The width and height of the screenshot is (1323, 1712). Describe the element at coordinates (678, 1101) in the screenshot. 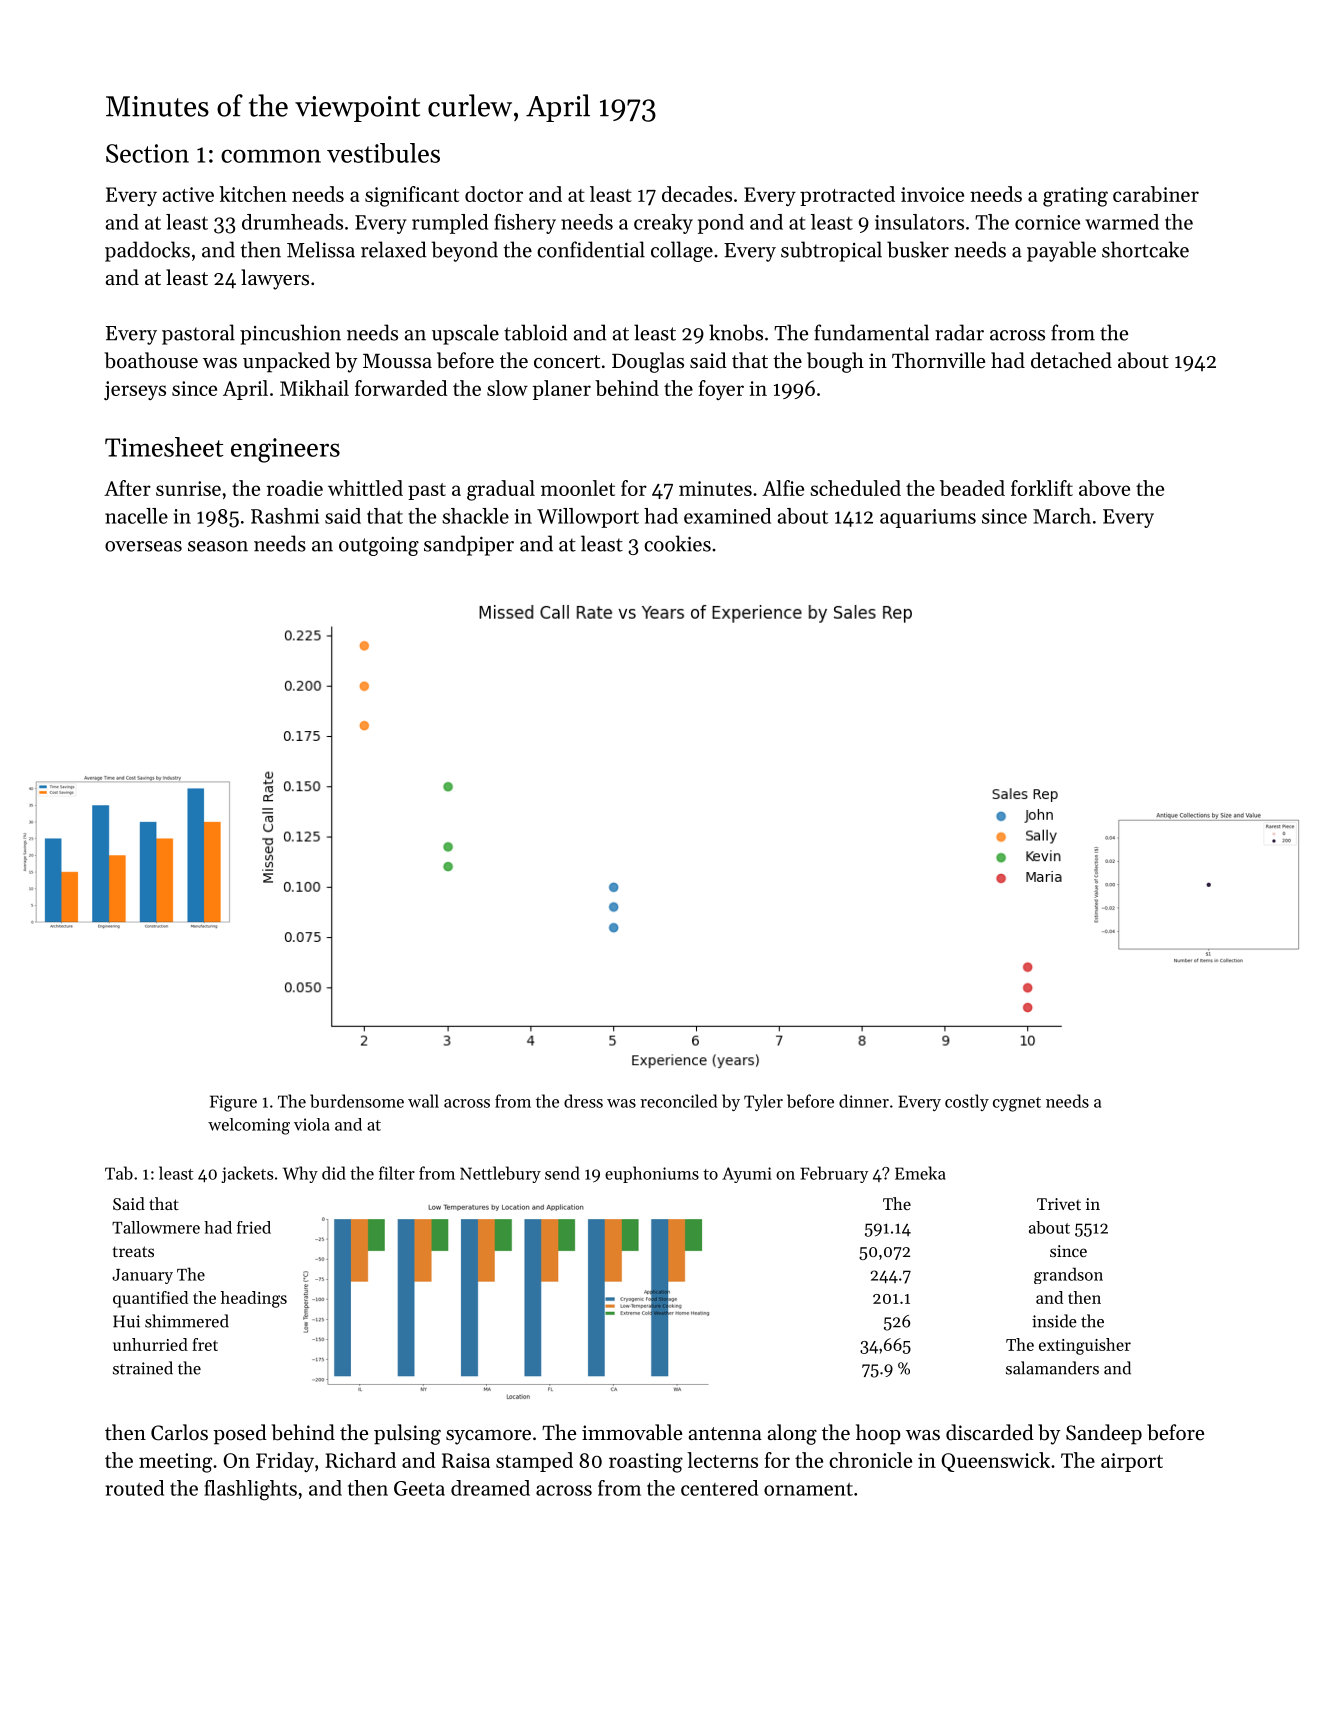

I see `reconciled` at that location.
